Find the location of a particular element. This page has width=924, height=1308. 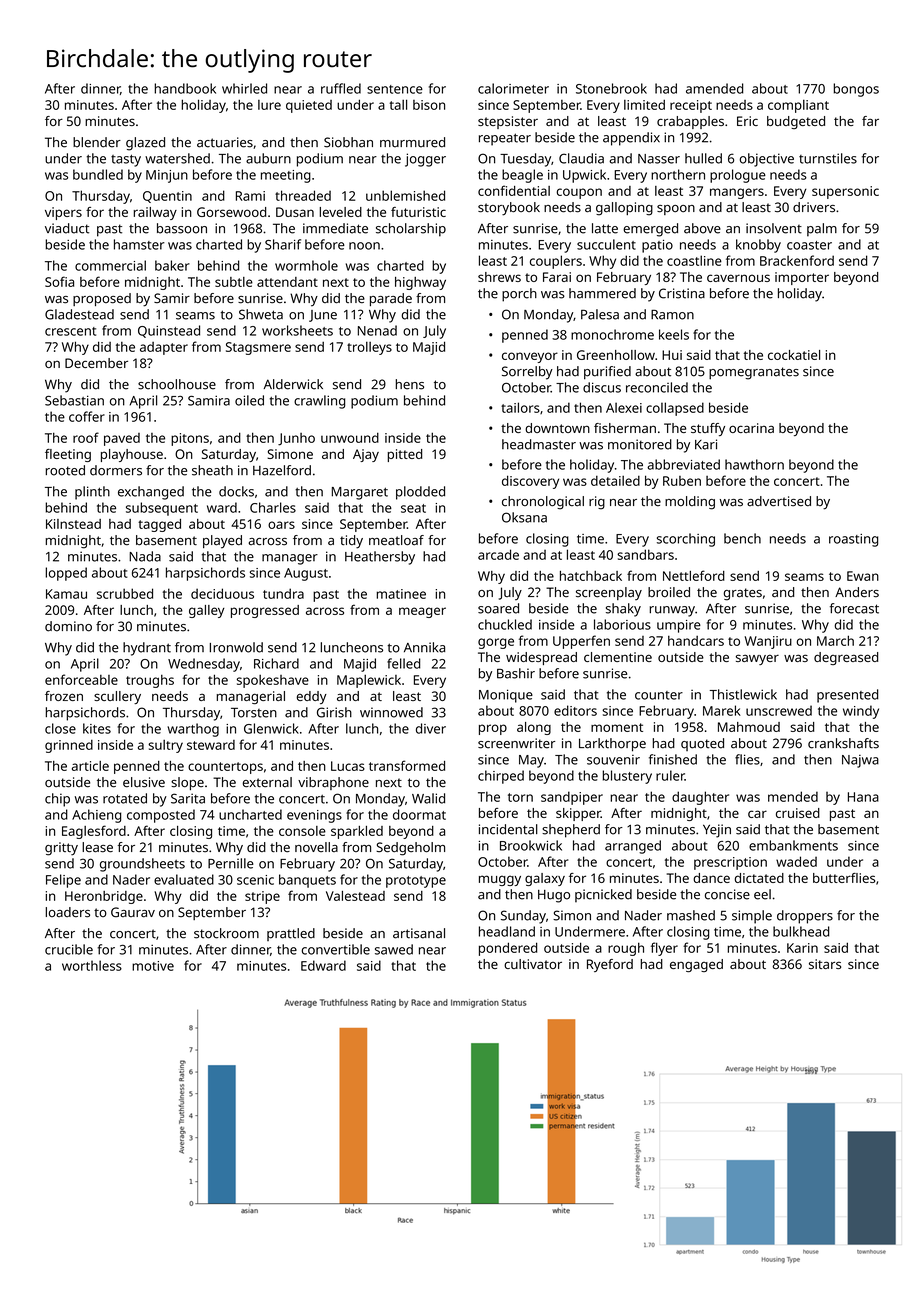

hydrant is located at coordinates (147, 649).
